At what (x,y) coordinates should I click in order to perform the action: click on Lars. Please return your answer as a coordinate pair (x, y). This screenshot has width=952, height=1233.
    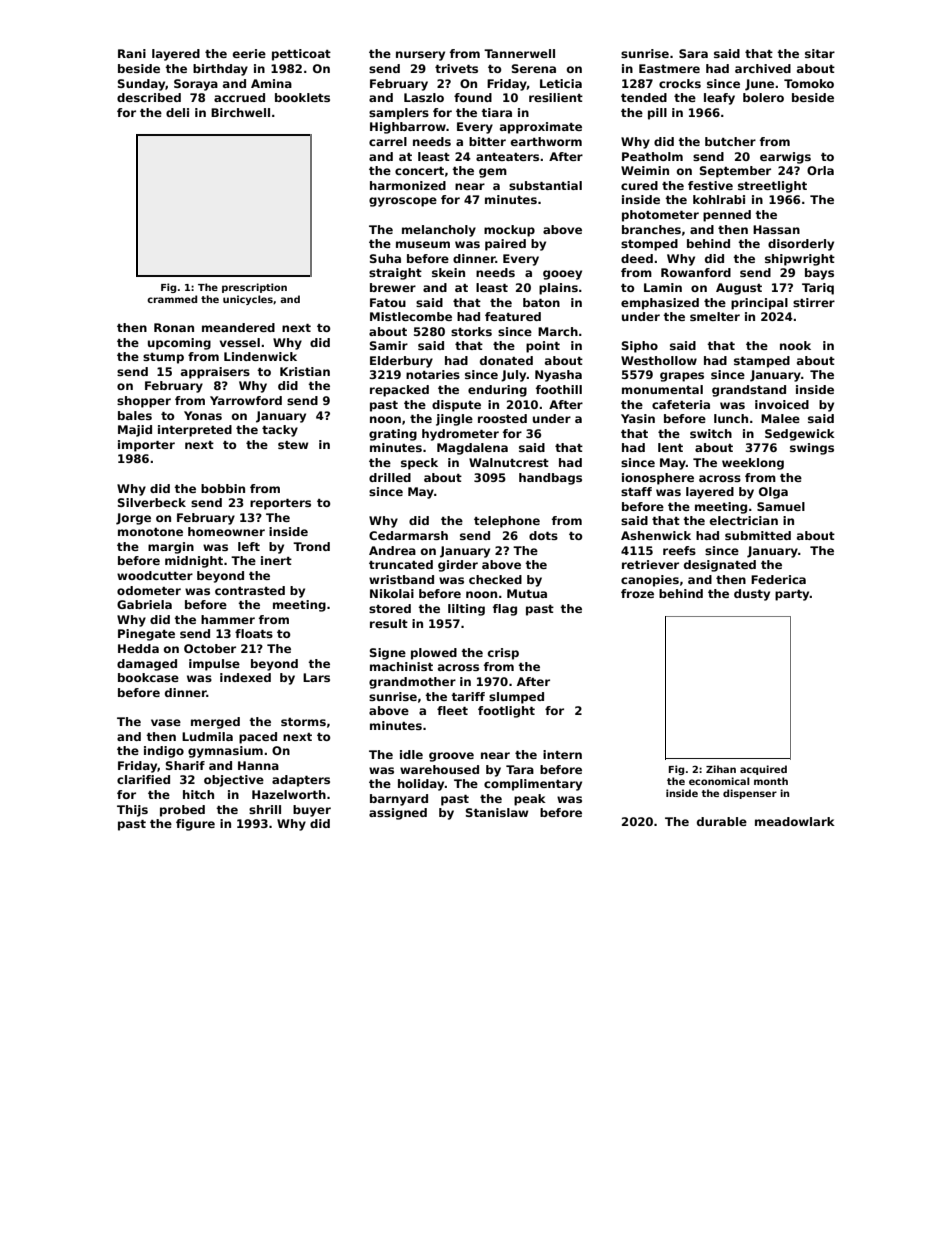
    Looking at the image, I should click on (316, 677).
